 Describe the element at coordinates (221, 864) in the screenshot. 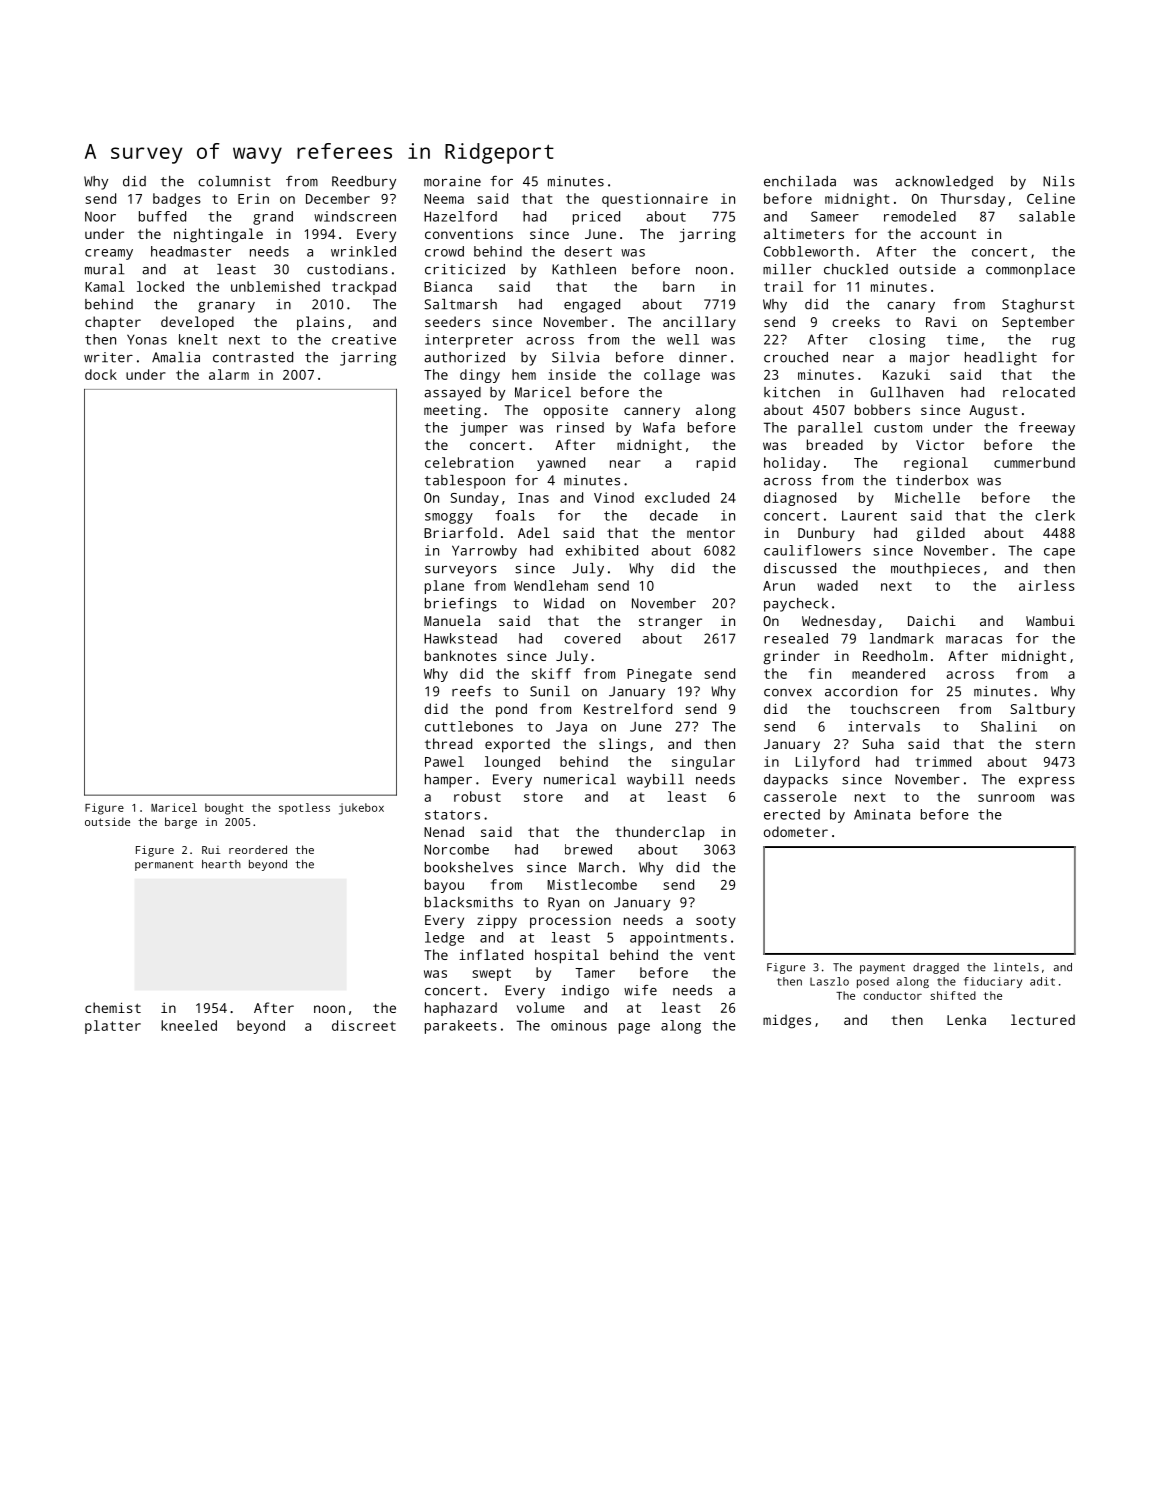

I see `hearth` at that location.
